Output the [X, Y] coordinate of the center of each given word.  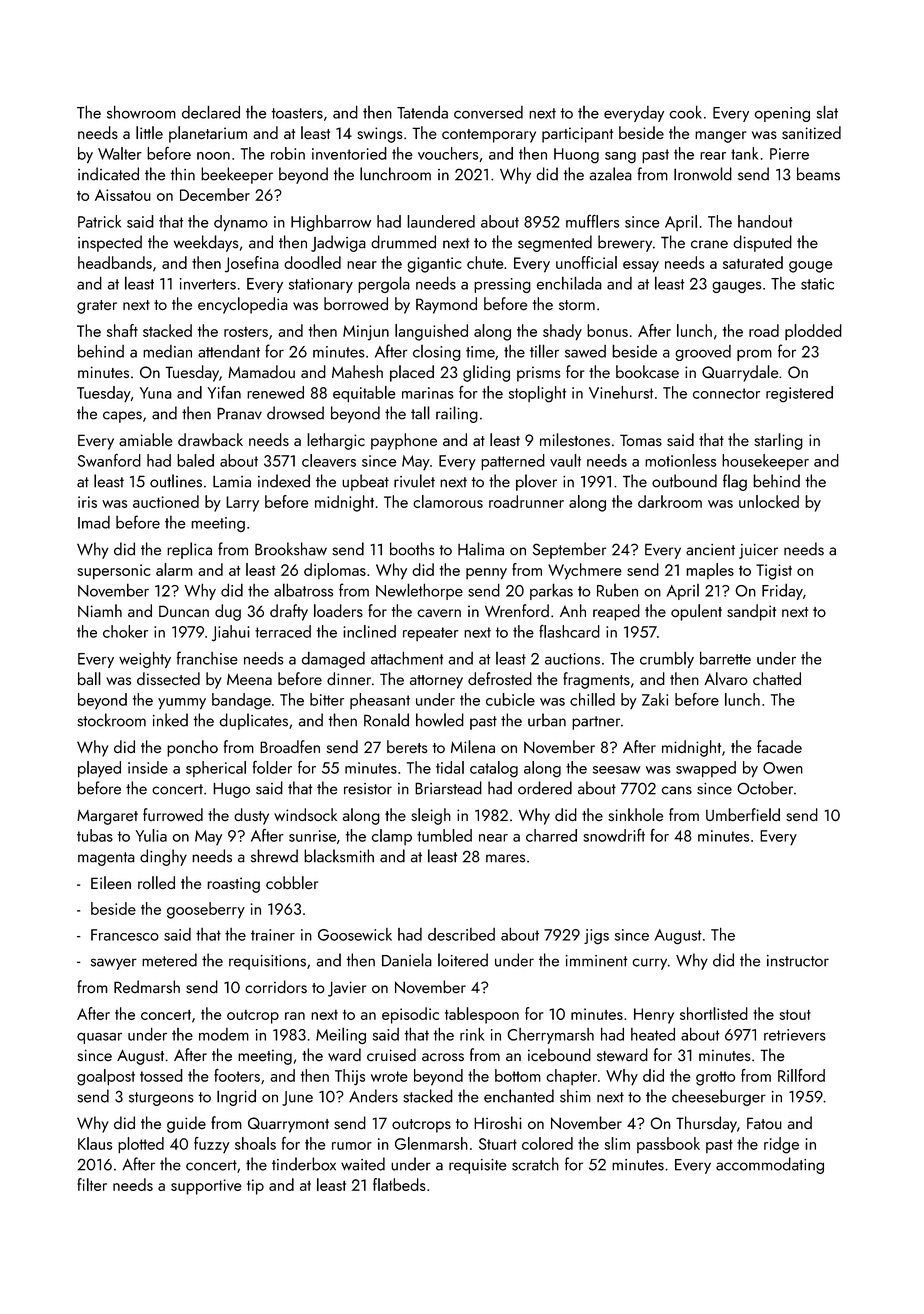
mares [505, 858]
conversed [488, 112]
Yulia [151, 835]
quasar [99, 1038]
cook [685, 112]
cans [677, 790]
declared [211, 112]
